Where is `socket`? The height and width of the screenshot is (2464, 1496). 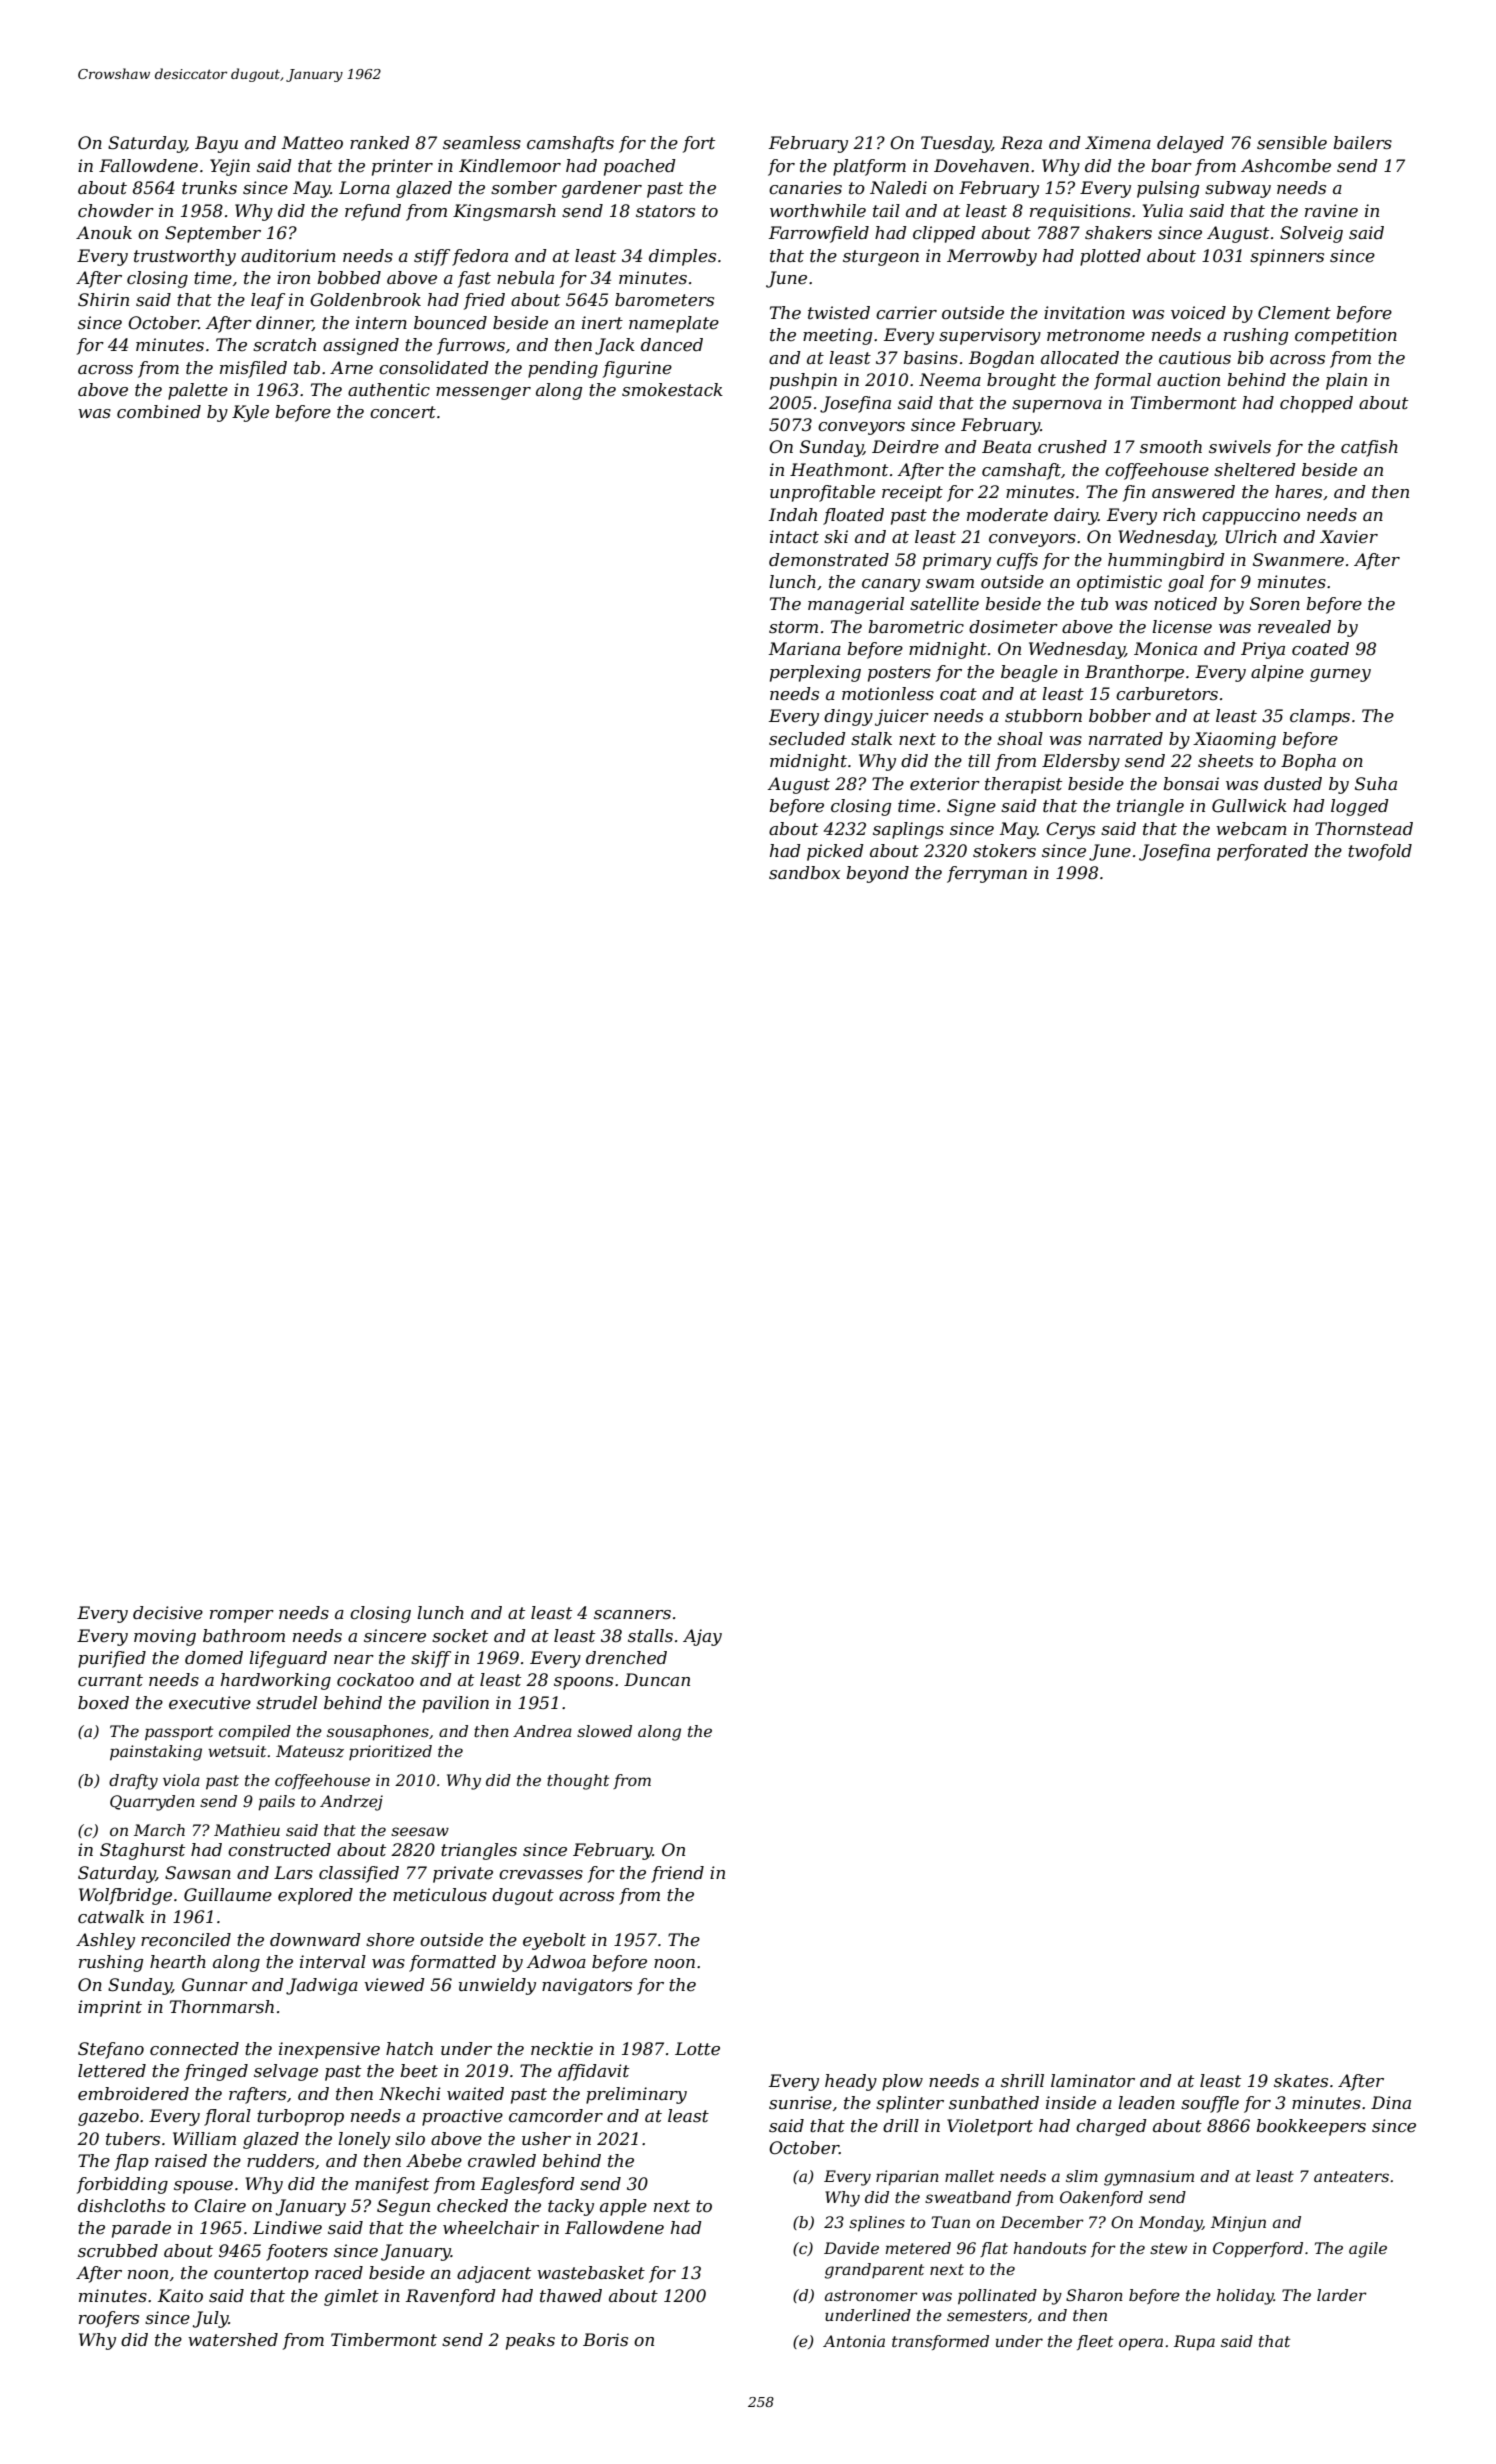 socket is located at coordinates (460, 1636).
